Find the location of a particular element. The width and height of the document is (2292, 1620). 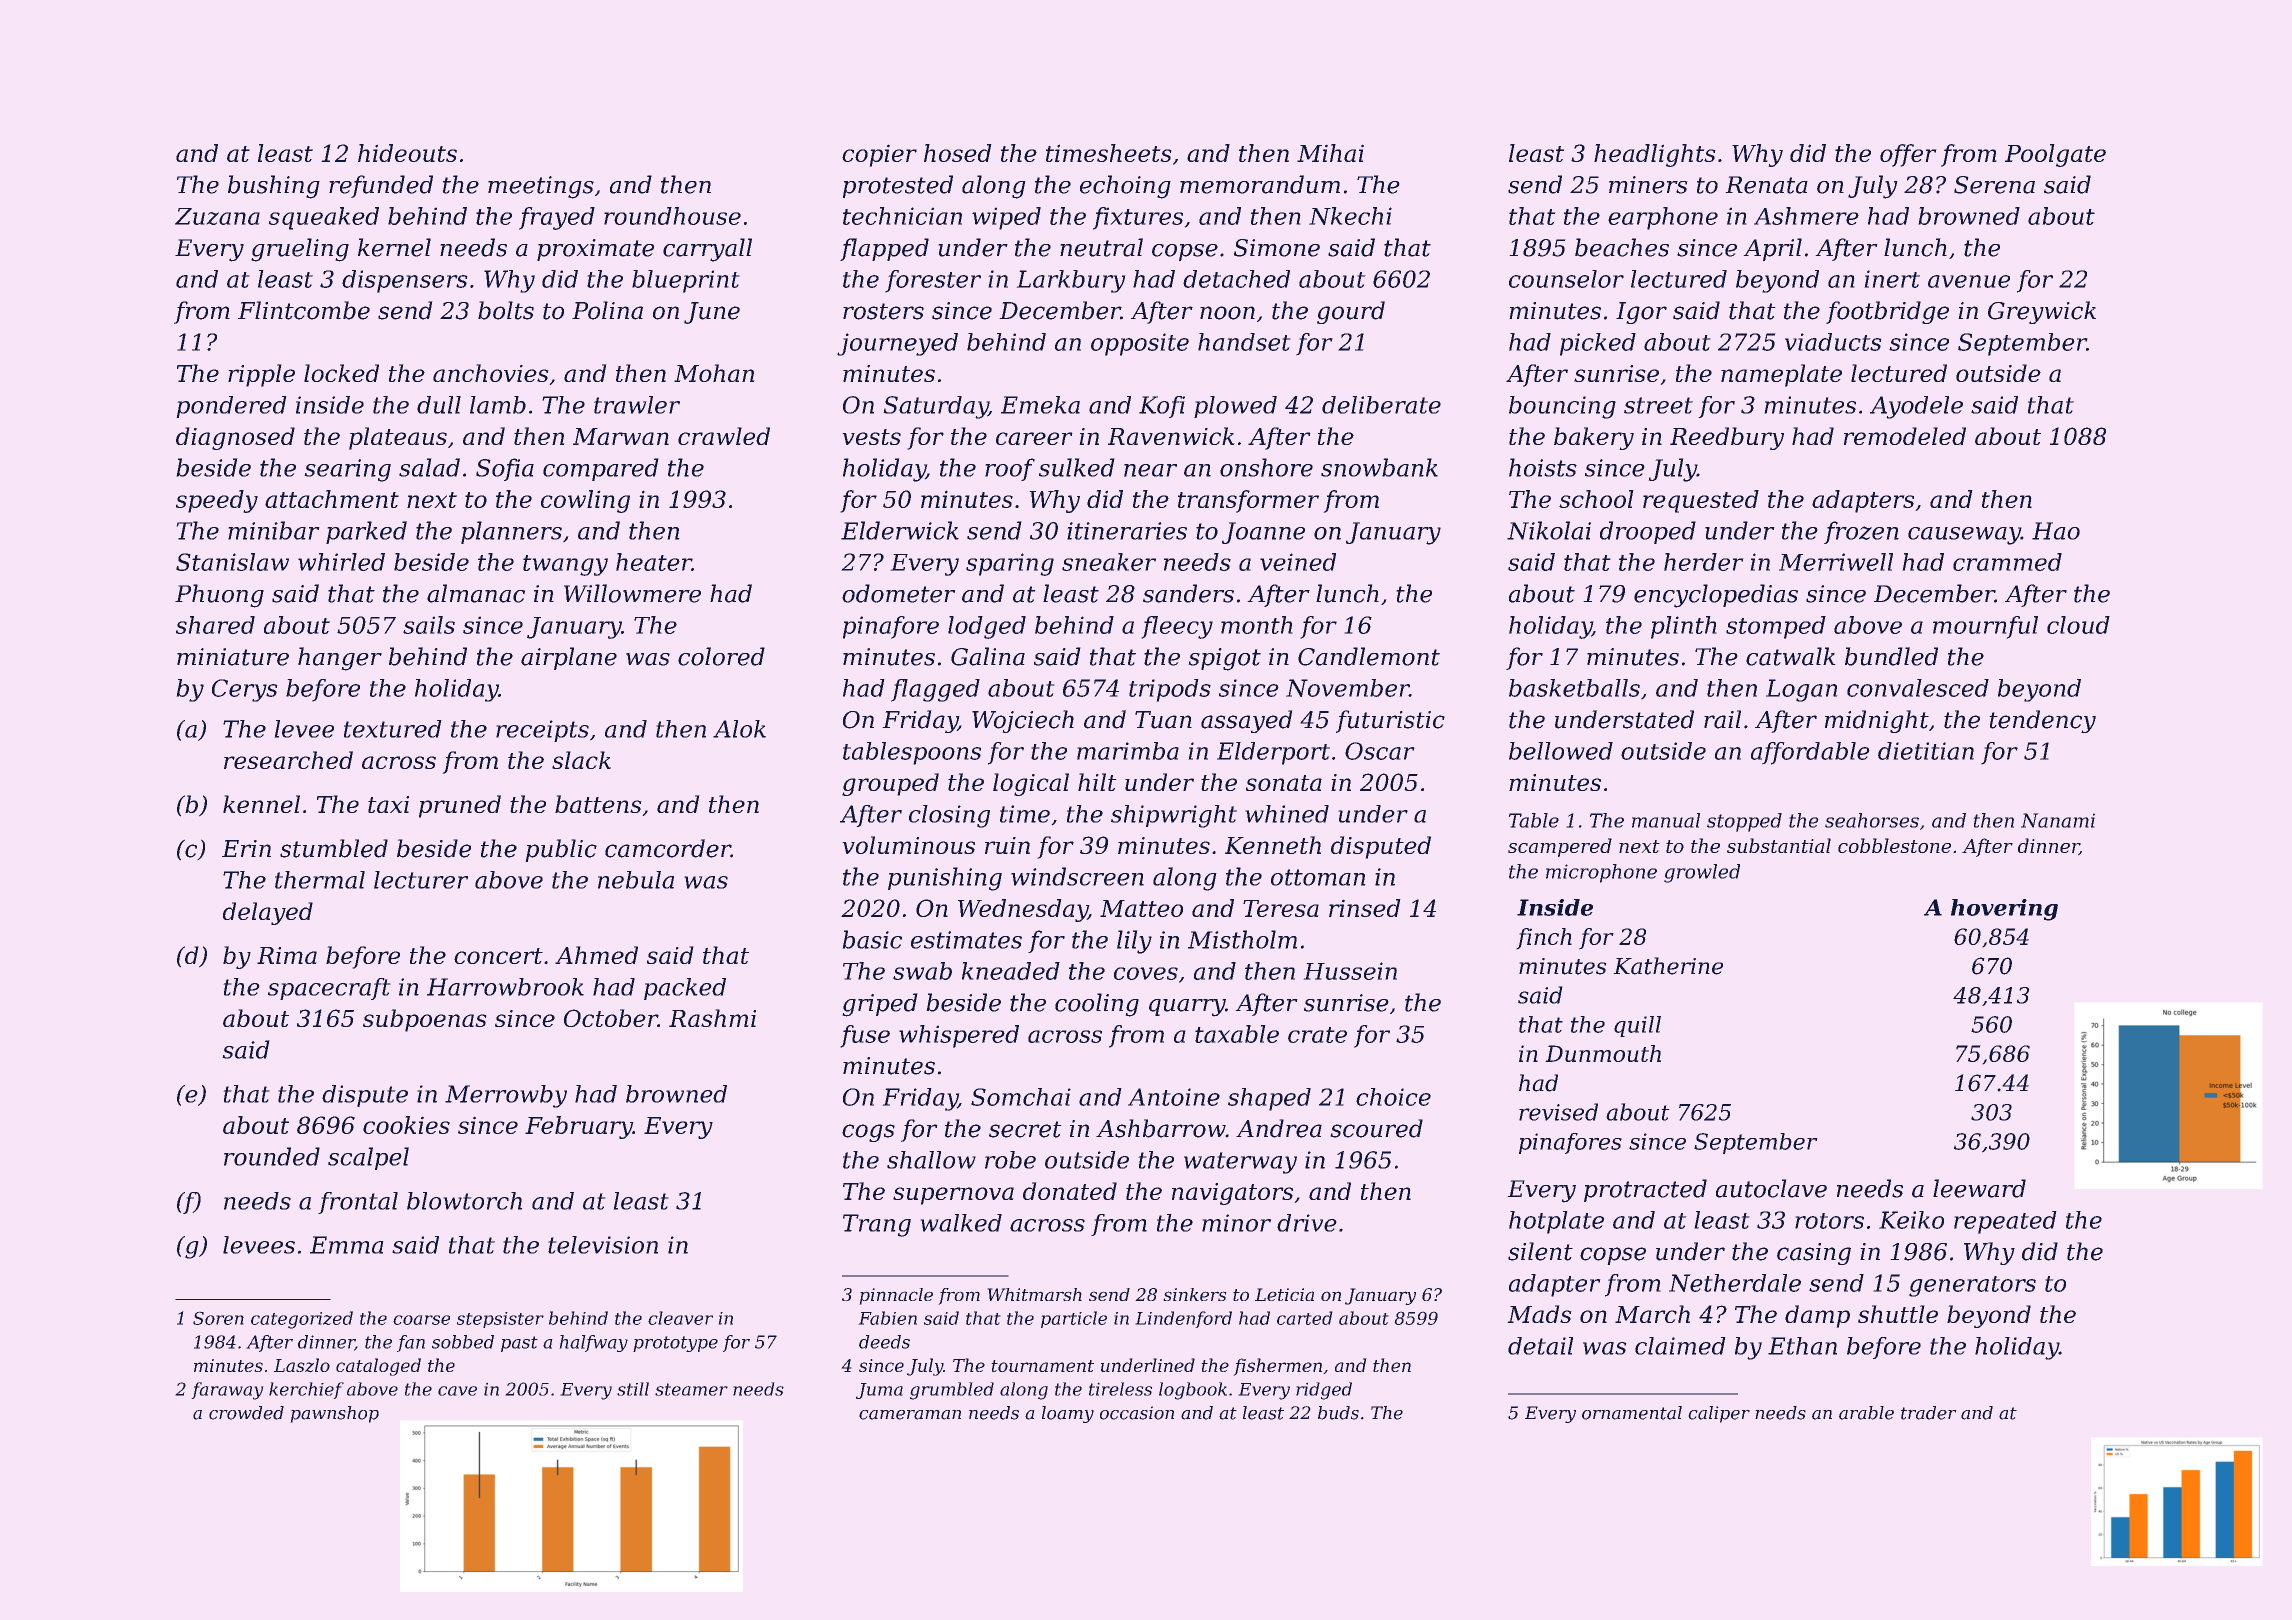

waterway is located at coordinates (1240, 1163).
